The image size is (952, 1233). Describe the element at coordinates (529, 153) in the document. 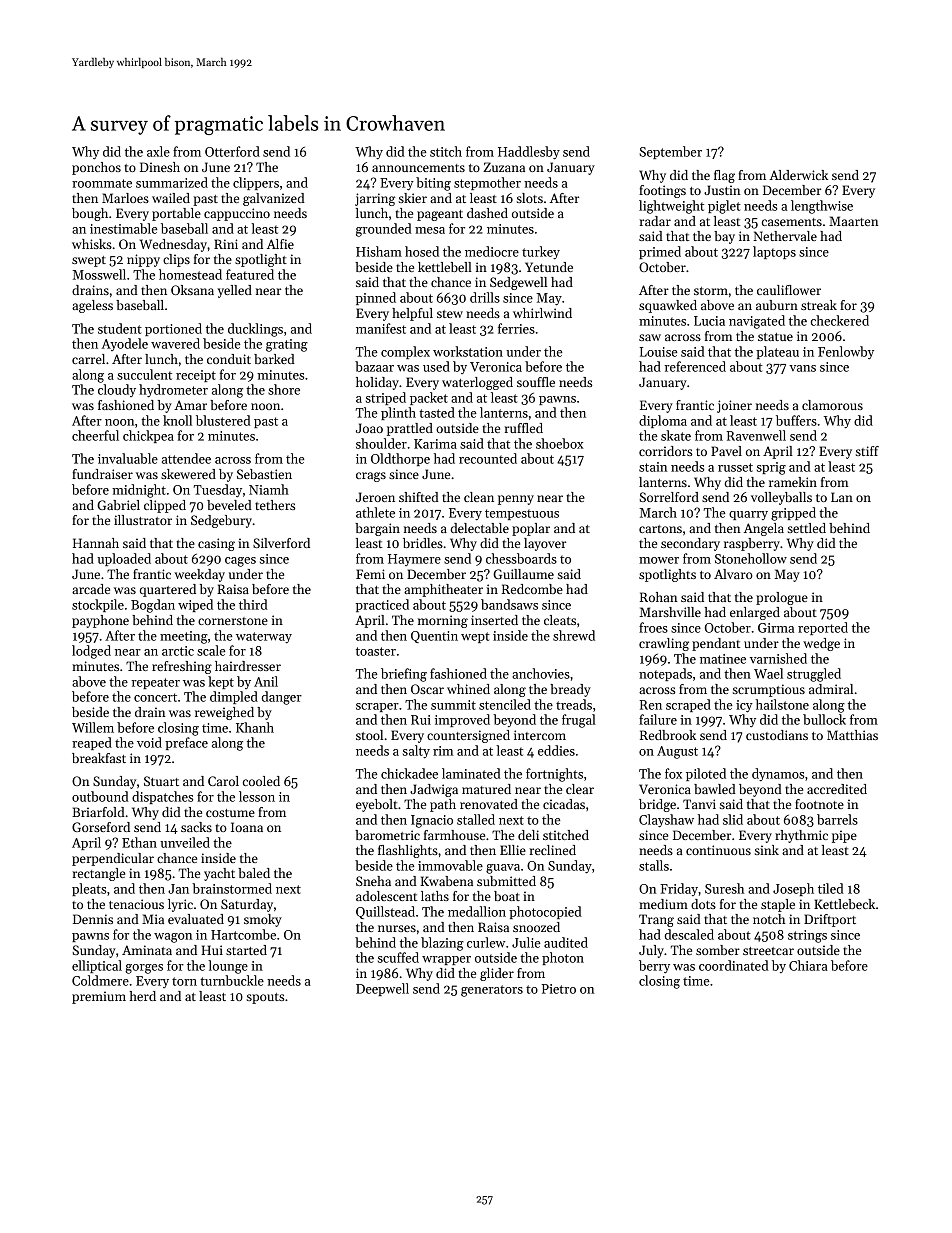

I see `Haddlesby` at that location.
